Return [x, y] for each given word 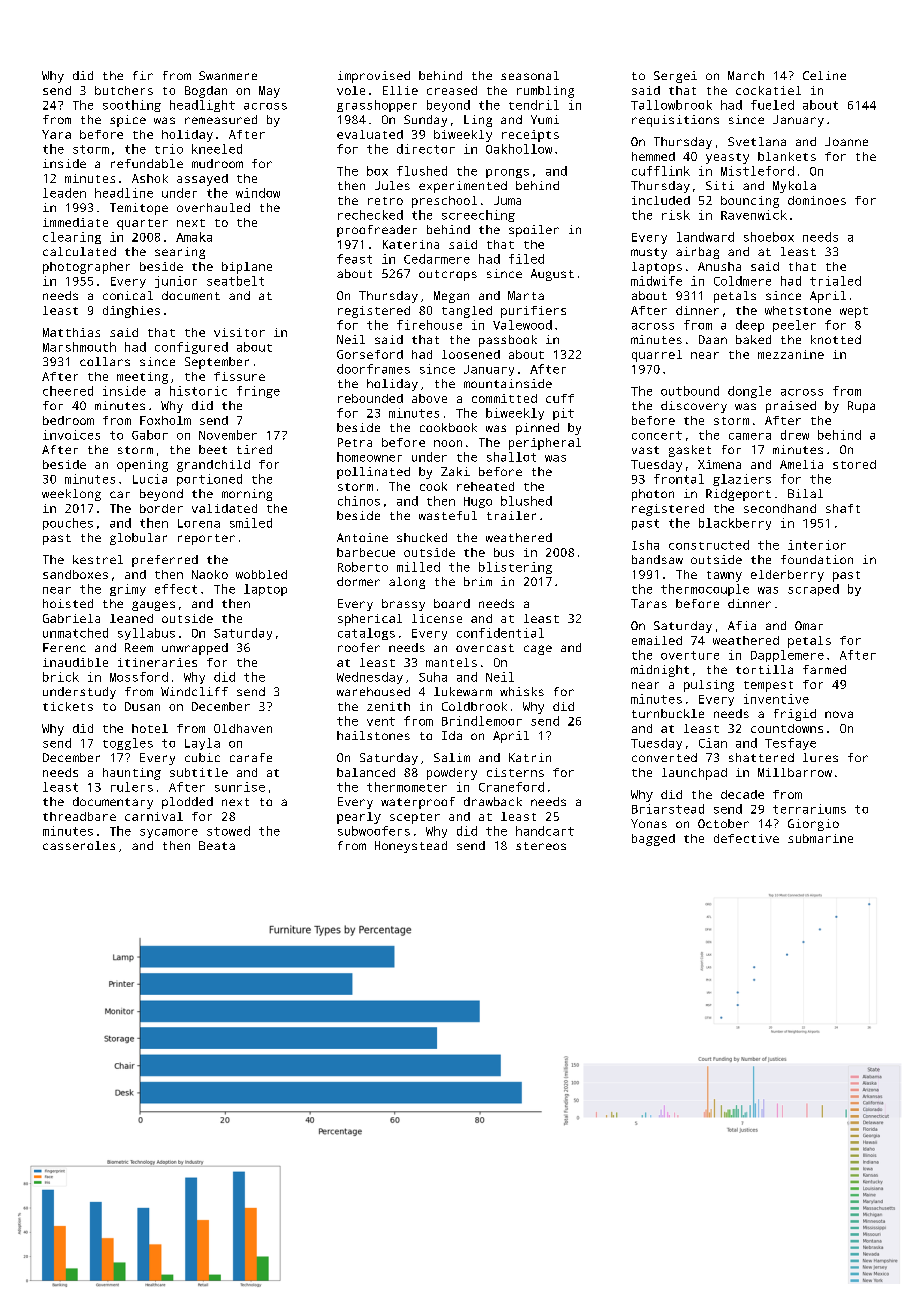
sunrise [240, 787]
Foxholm [165, 420]
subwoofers [374, 831]
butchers [124, 90]
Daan [713, 339]
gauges [153, 606]
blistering [515, 568]
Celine [824, 75]
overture [690, 655]
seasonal [530, 75]
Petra [355, 442]
